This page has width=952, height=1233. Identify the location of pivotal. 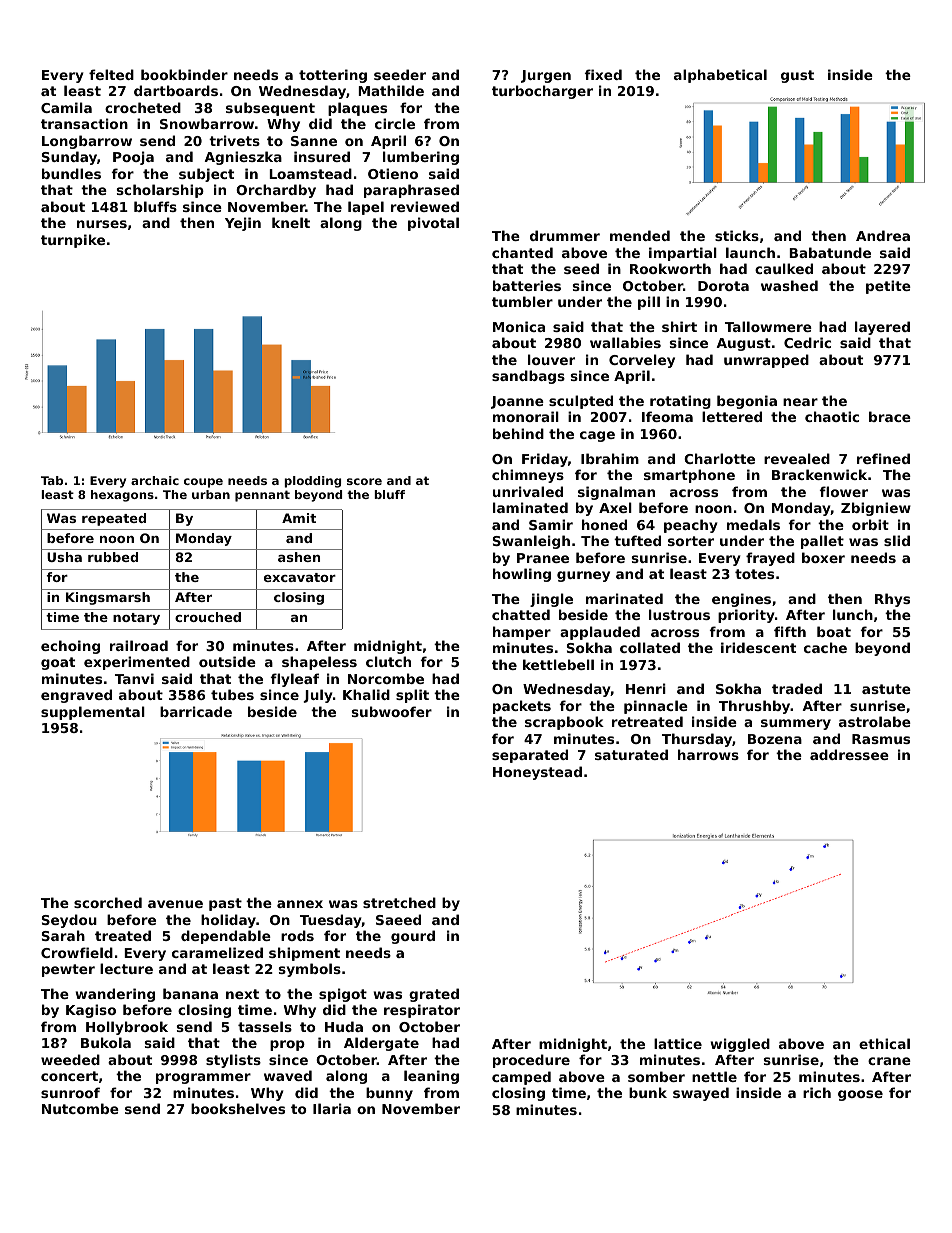
(433, 224).
